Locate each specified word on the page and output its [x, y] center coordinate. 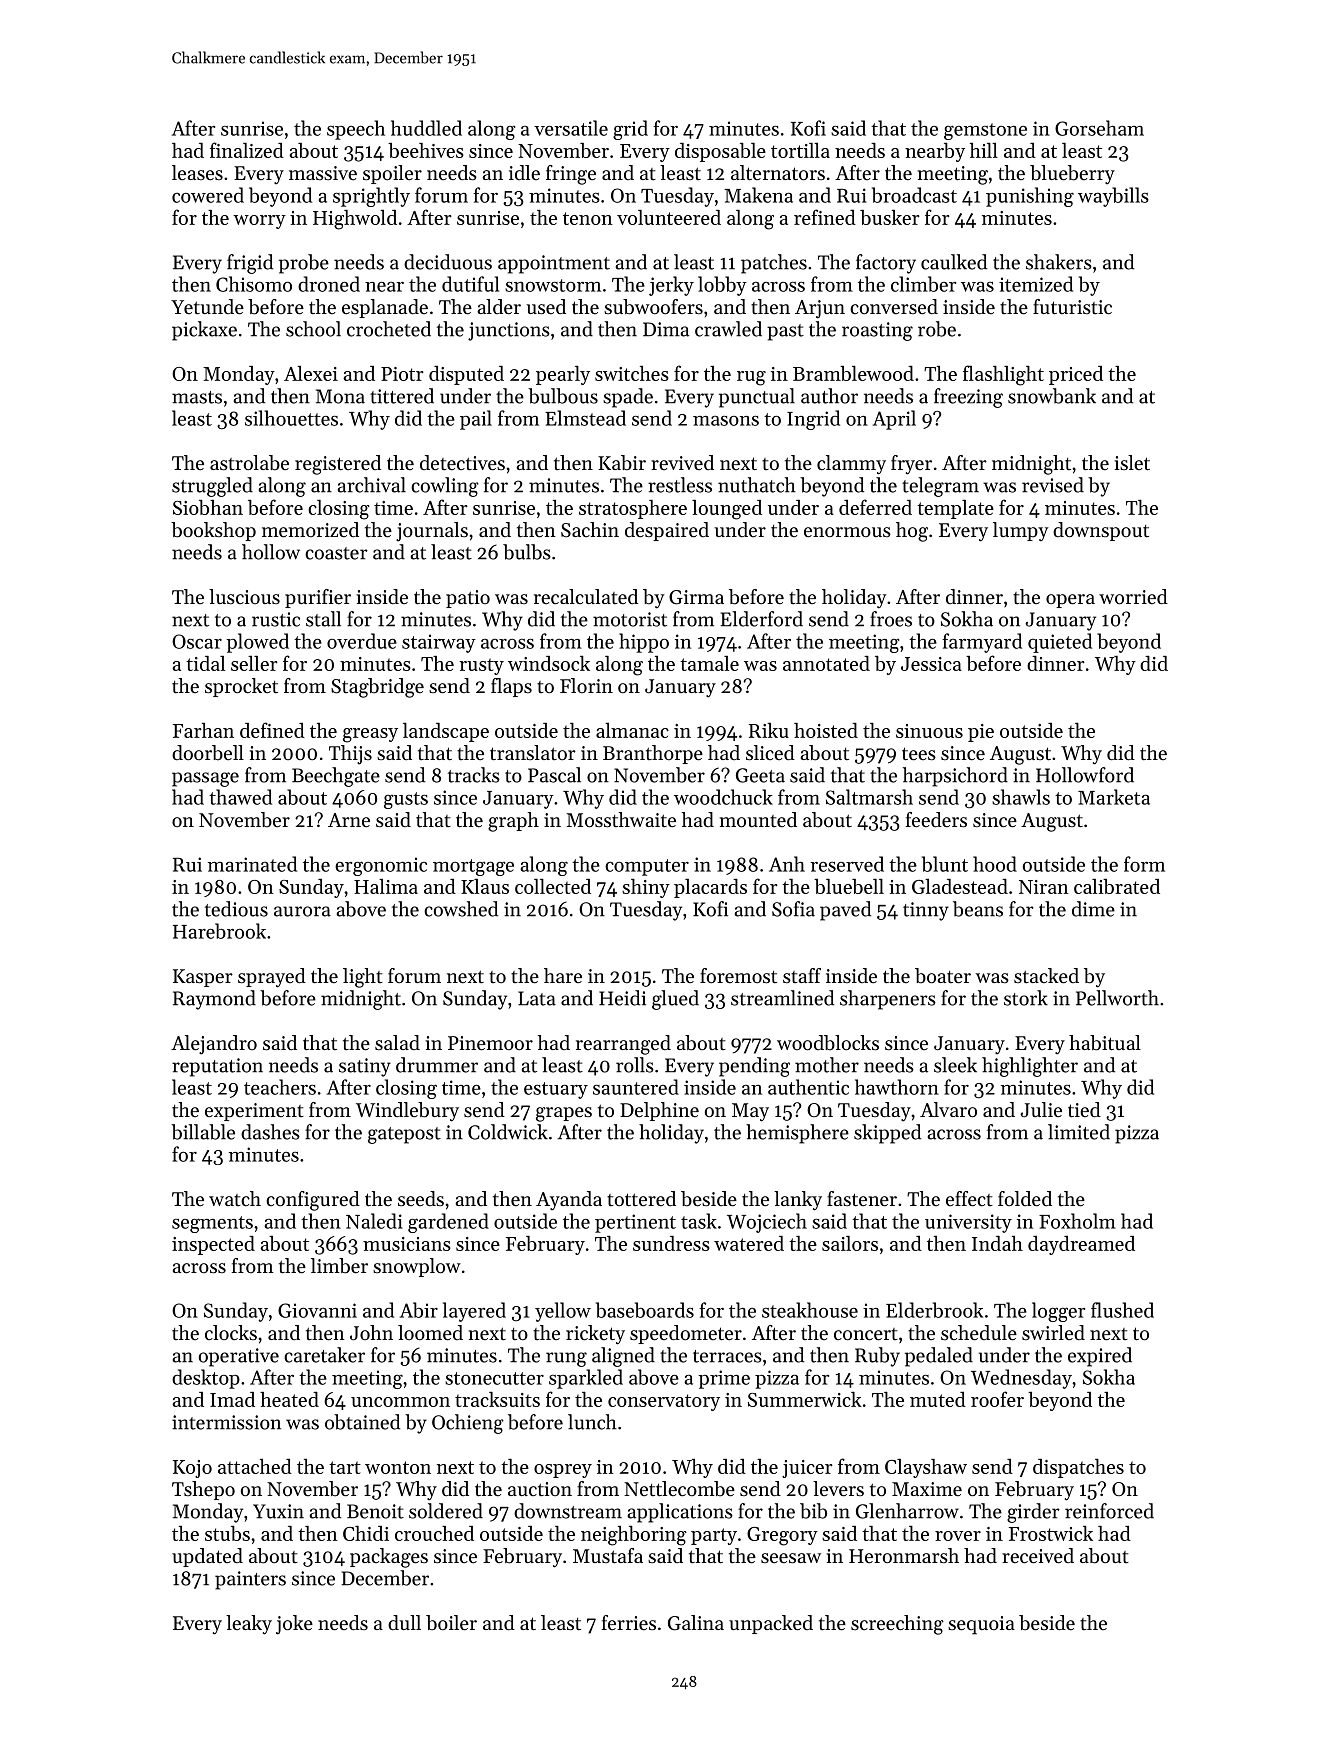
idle [524, 172]
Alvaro [948, 1110]
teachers [280, 1087]
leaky [249, 1625]
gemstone [985, 131]
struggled [212, 487]
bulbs [527, 552]
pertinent [635, 1223]
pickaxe [204, 331]
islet [1132, 463]
